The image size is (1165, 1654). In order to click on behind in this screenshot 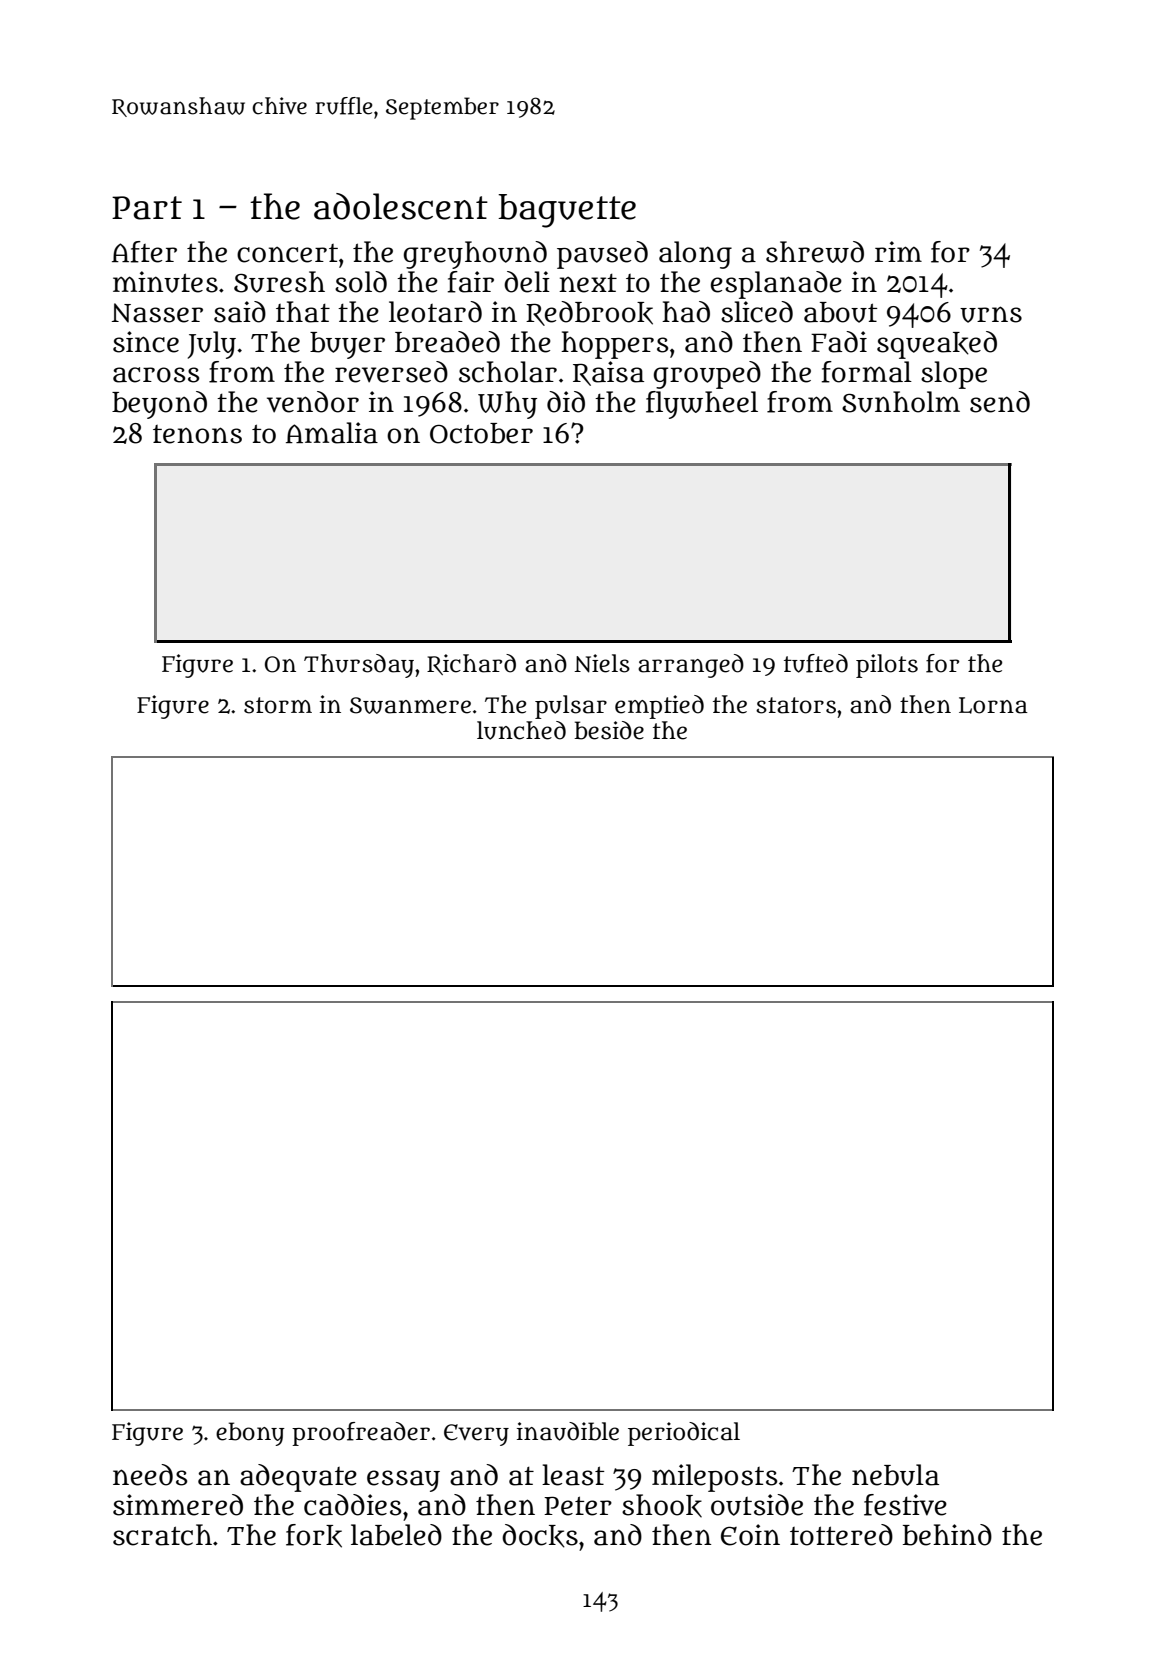, I will do `click(947, 1535)`.
